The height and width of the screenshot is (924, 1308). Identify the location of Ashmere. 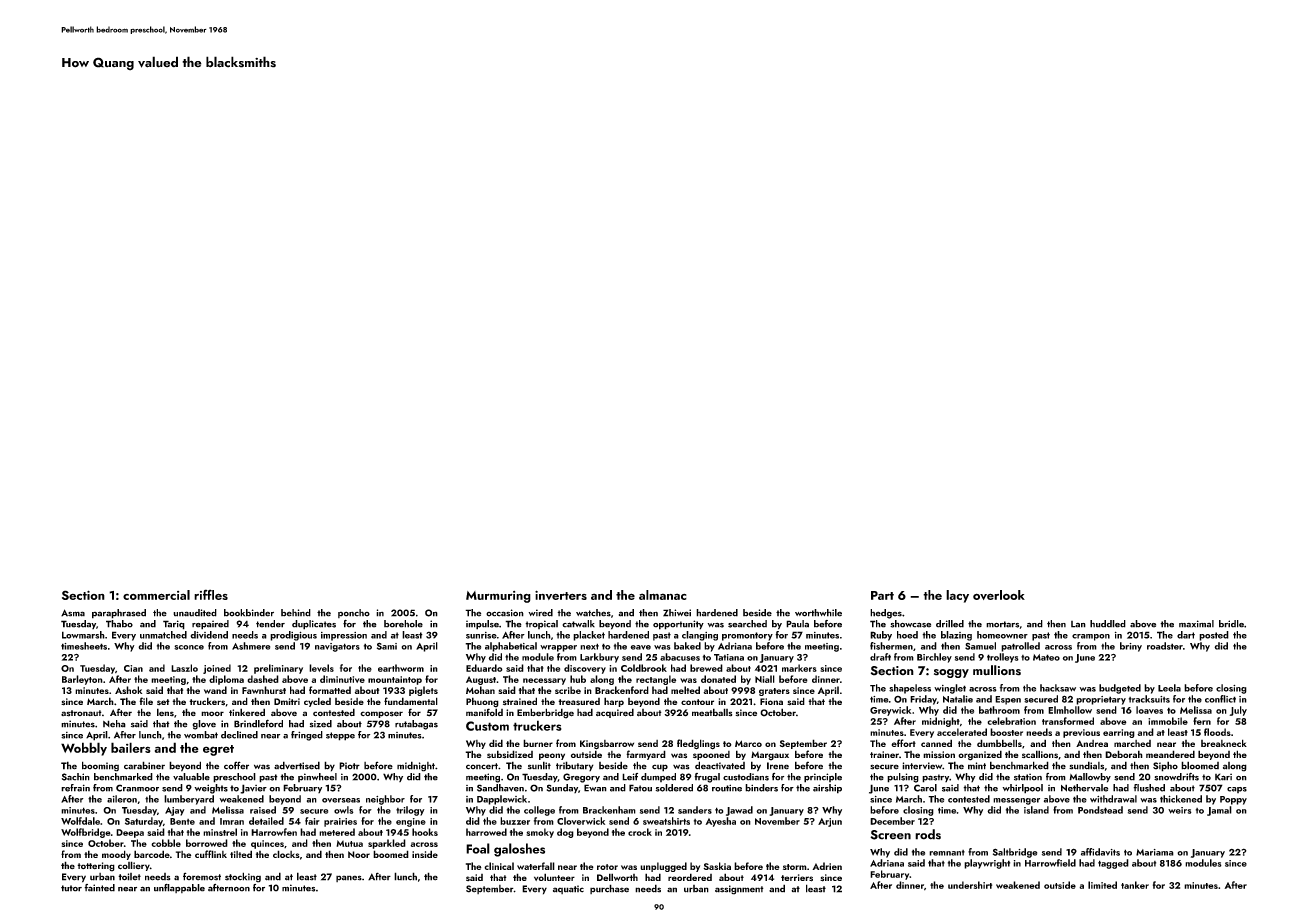
(251, 646).
